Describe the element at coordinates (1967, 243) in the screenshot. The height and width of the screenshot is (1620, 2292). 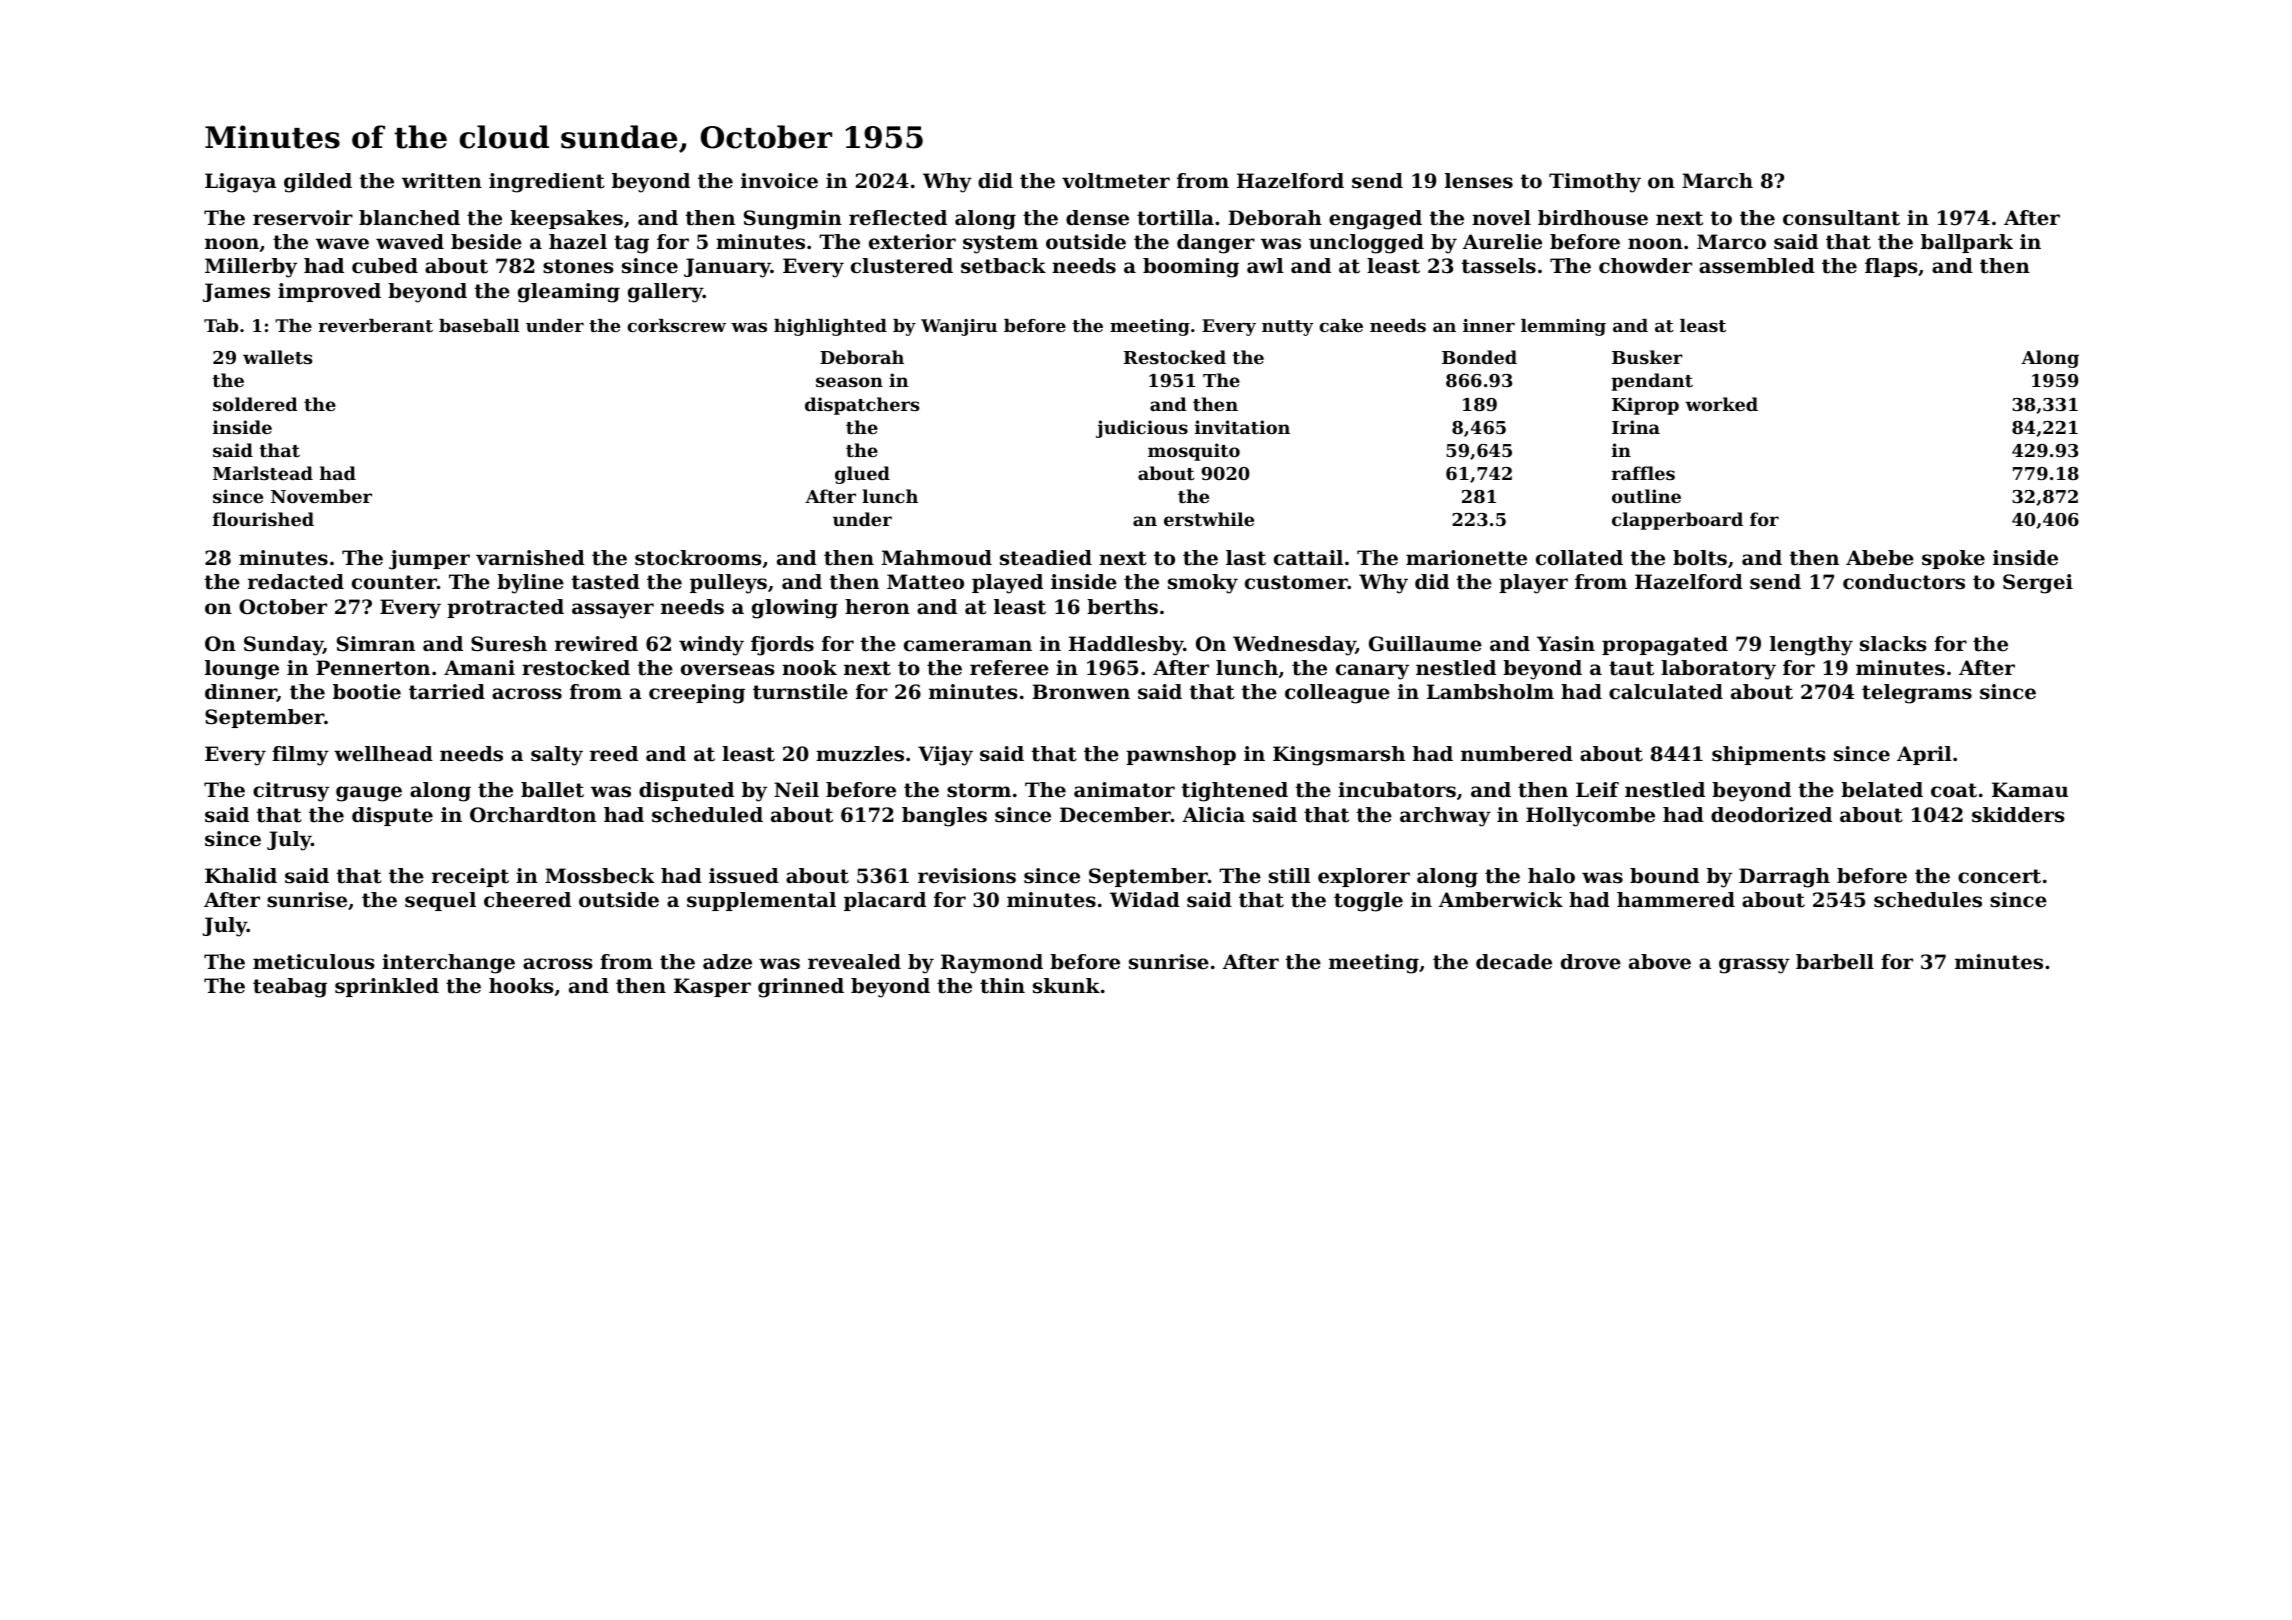
I see `ballpark` at that location.
